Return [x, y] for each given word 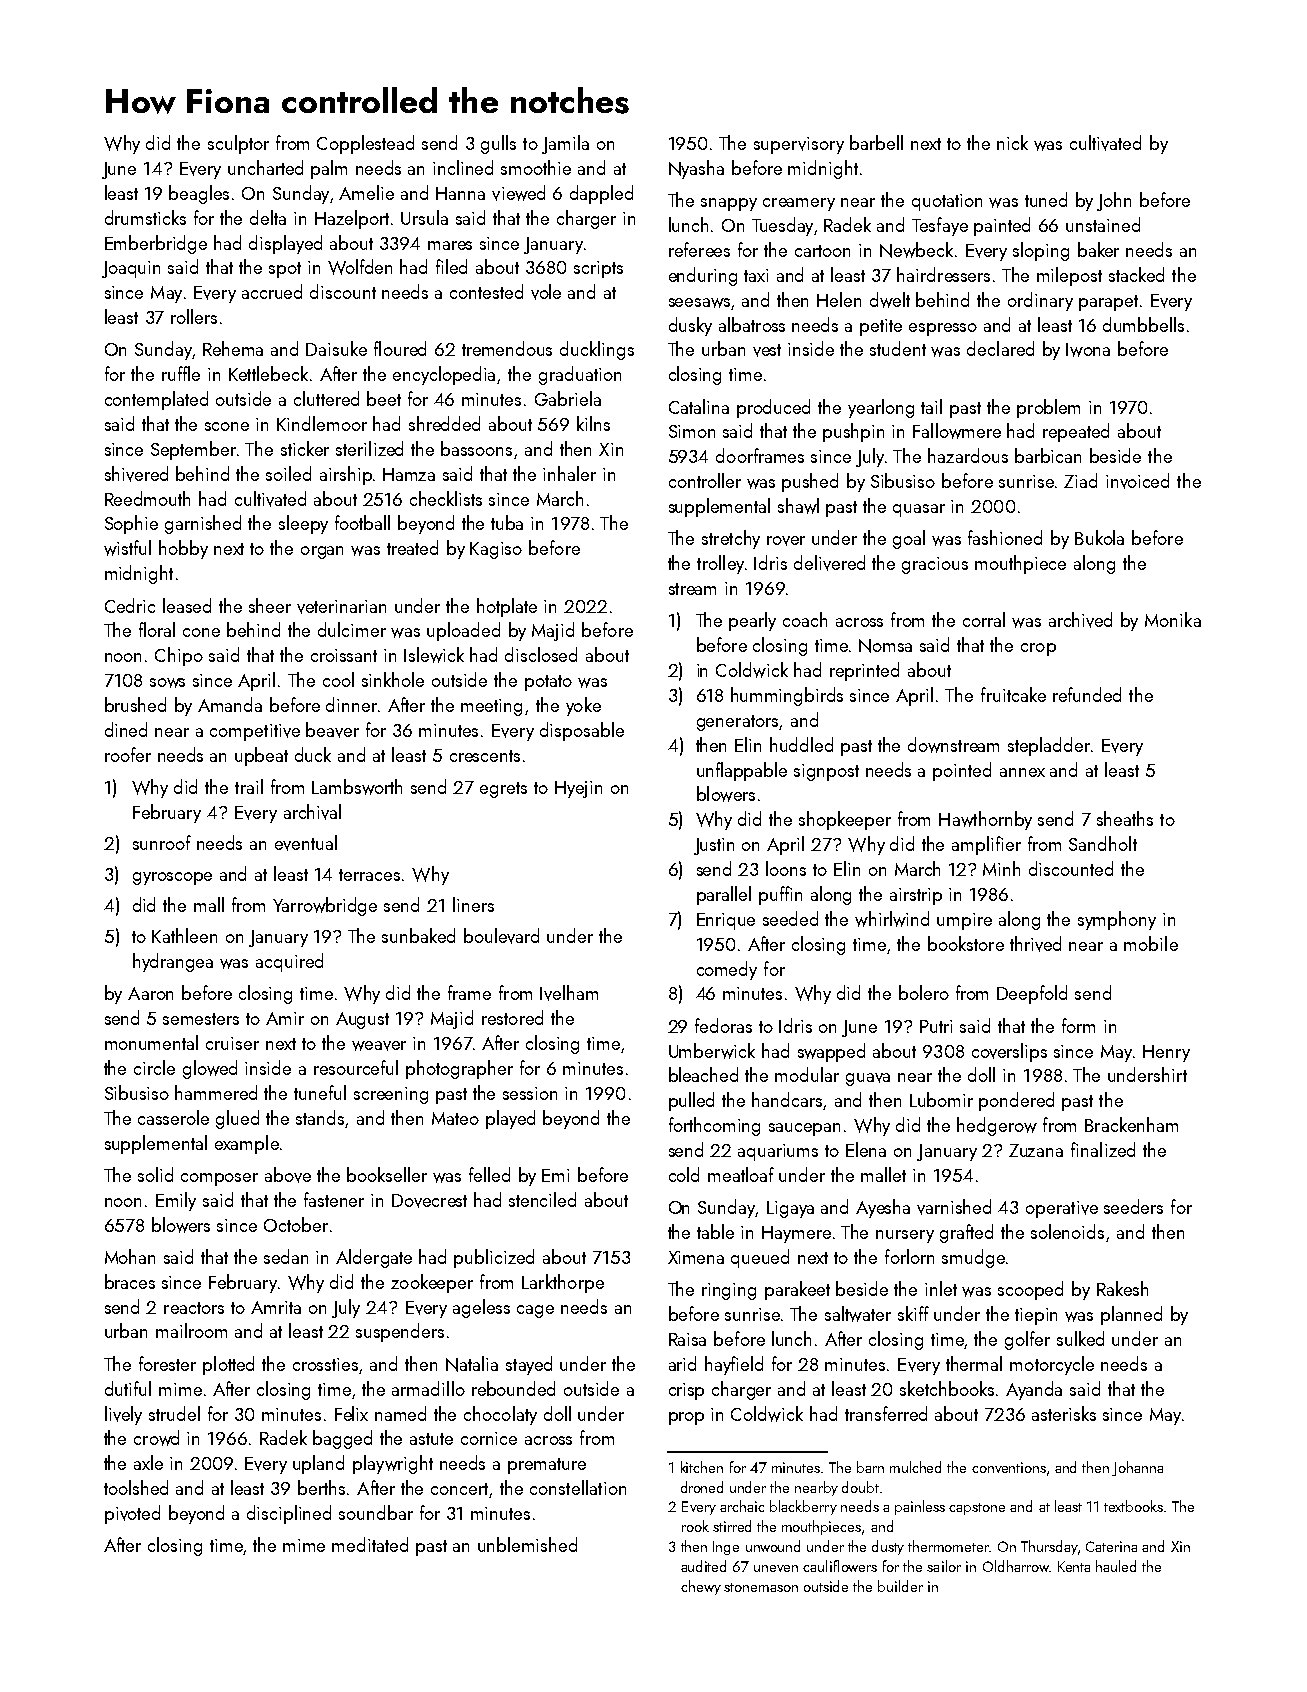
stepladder [1049, 746]
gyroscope [172, 878]
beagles [199, 194]
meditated [370, 1544]
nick [1012, 142]
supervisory [799, 145]
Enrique [726, 921]
